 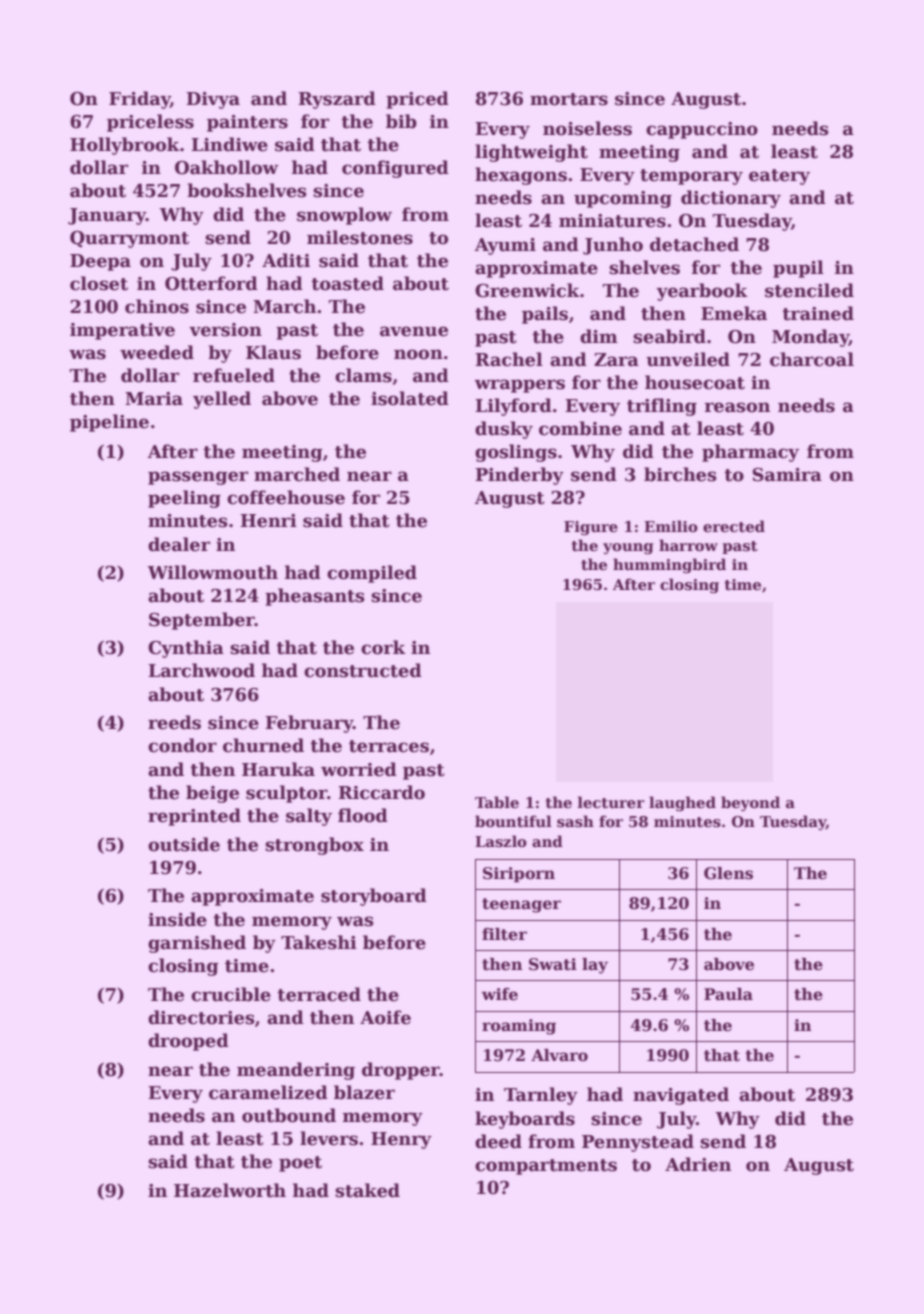 What do you see at coordinates (505, 246) in the screenshot?
I see `Ayumi` at bounding box center [505, 246].
